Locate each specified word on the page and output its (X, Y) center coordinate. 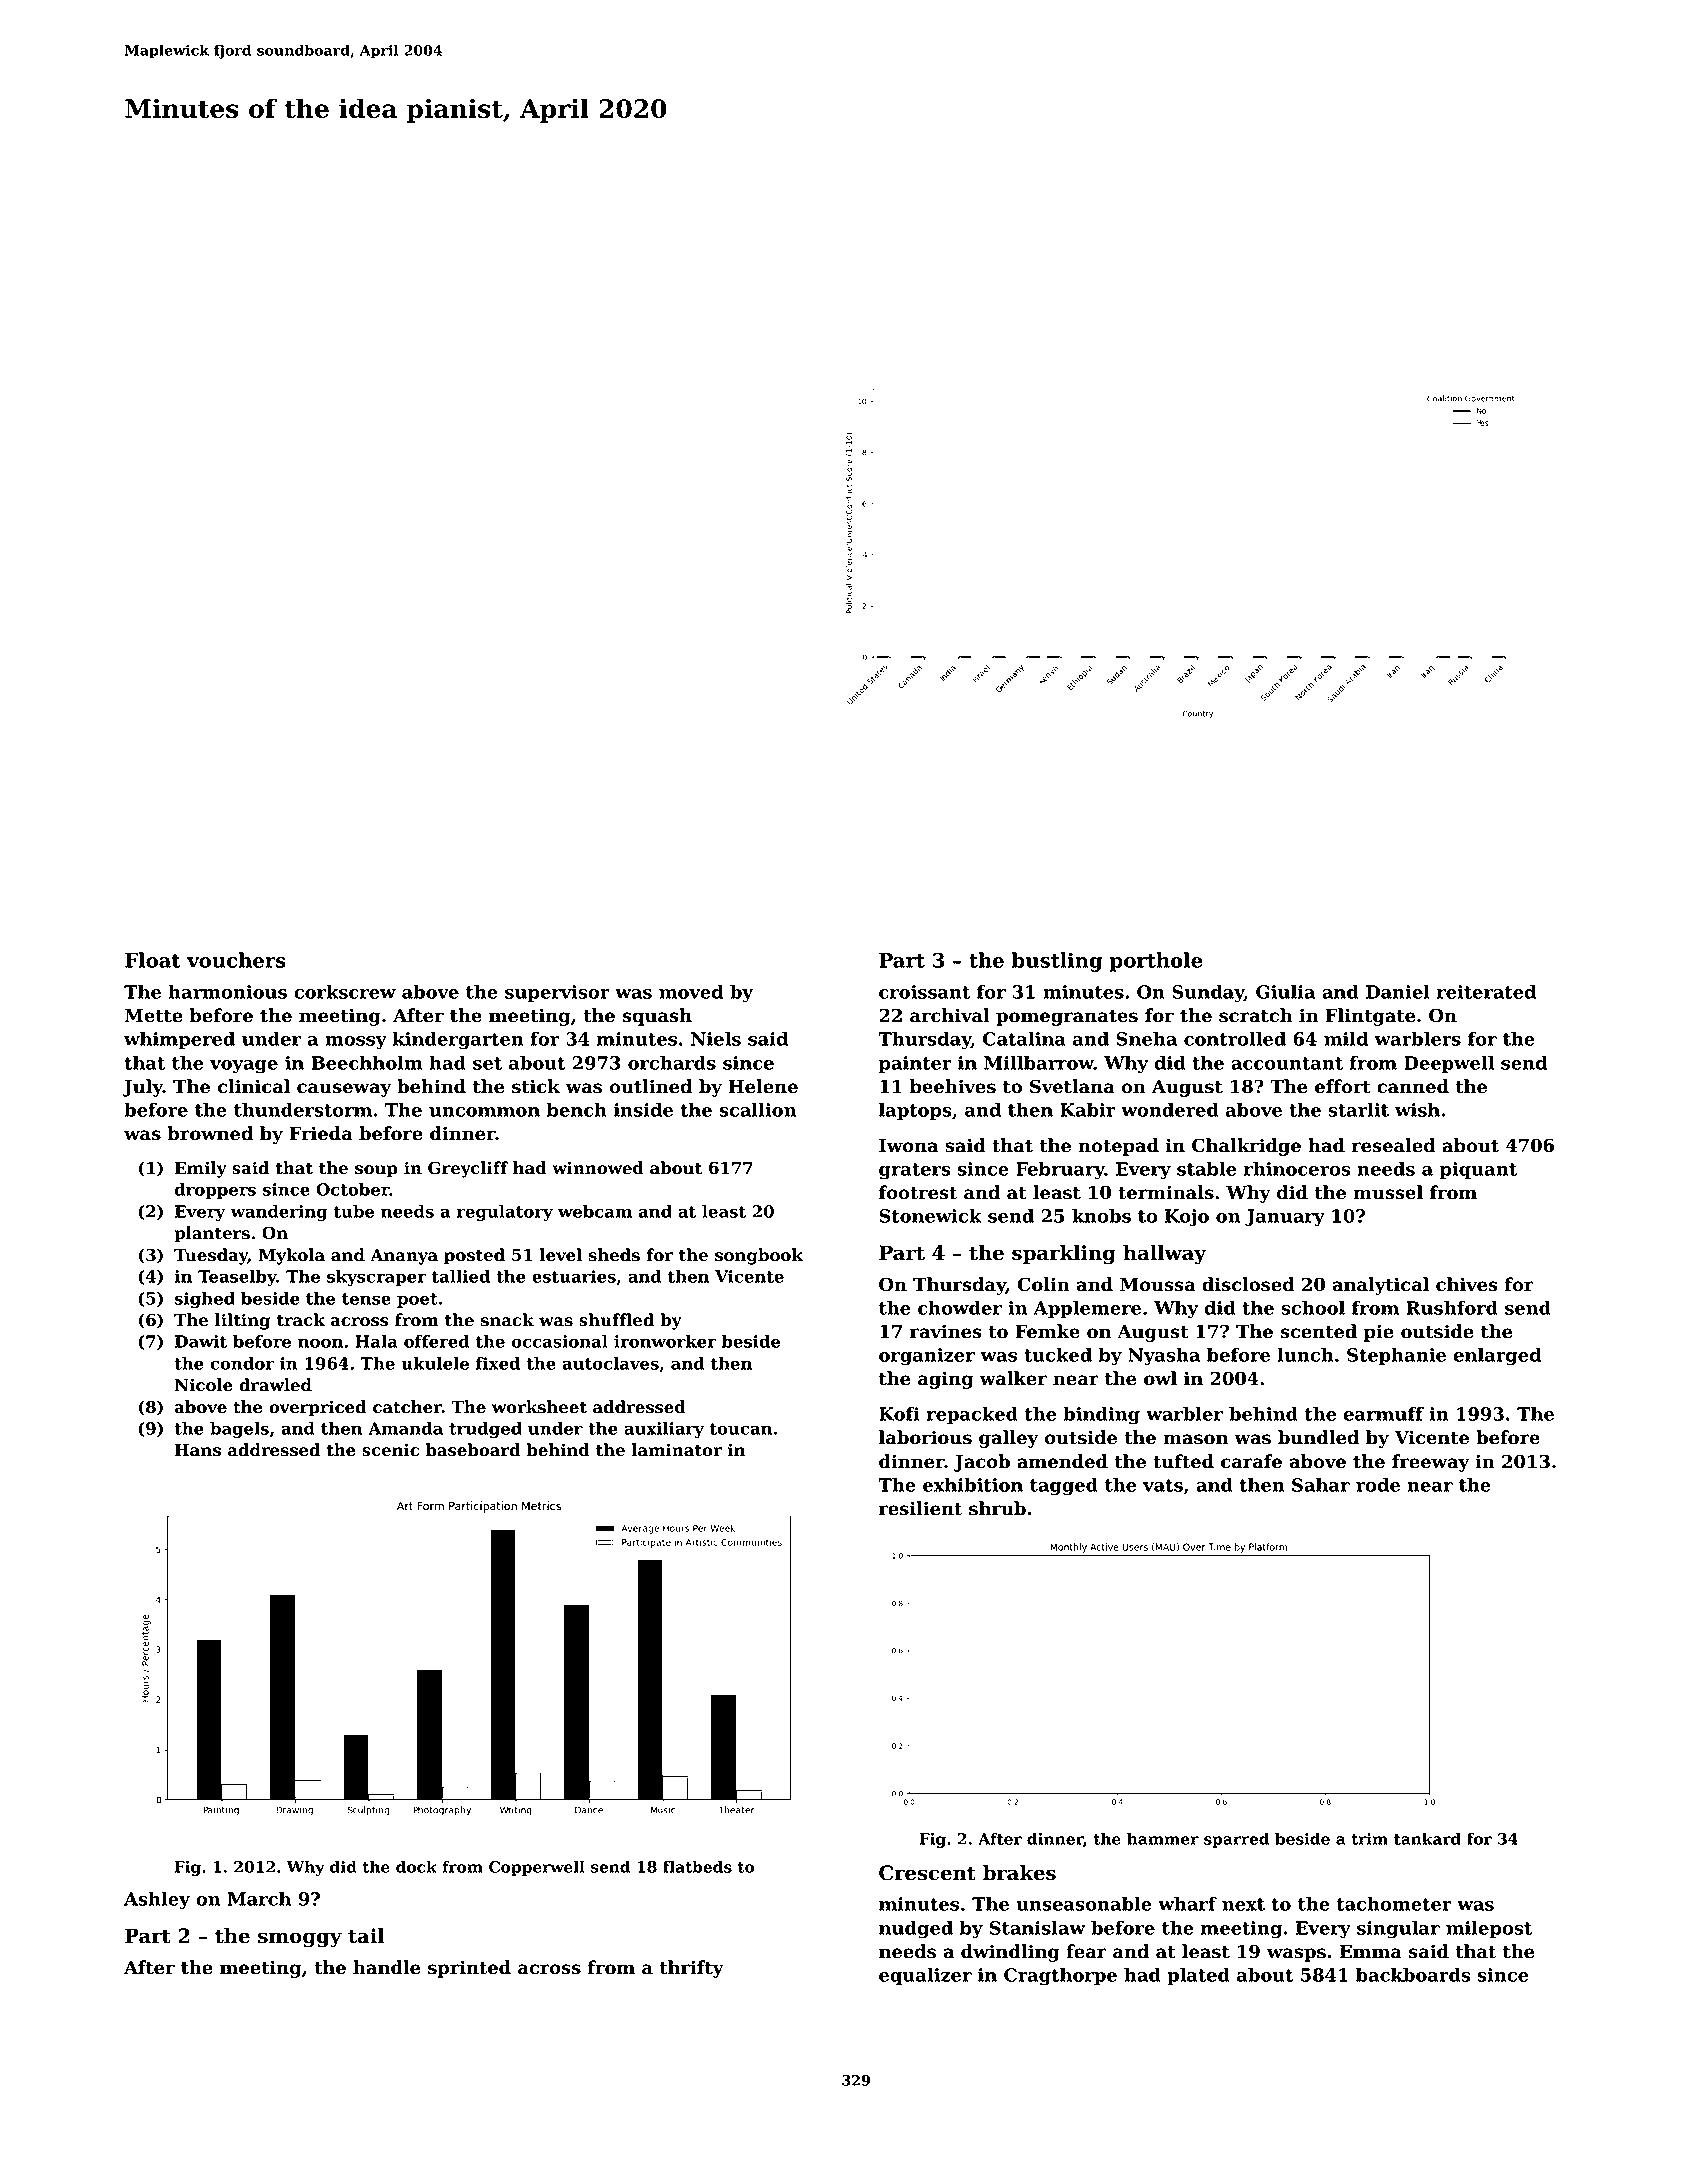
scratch (1256, 1015)
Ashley (157, 1900)
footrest (918, 1192)
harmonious (227, 991)
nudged (916, 1929)
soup (376, 1171)
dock (416, 1866)
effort (1343, 1086)
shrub (997, 1508)
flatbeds (697, 1866)
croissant (924, 992)
